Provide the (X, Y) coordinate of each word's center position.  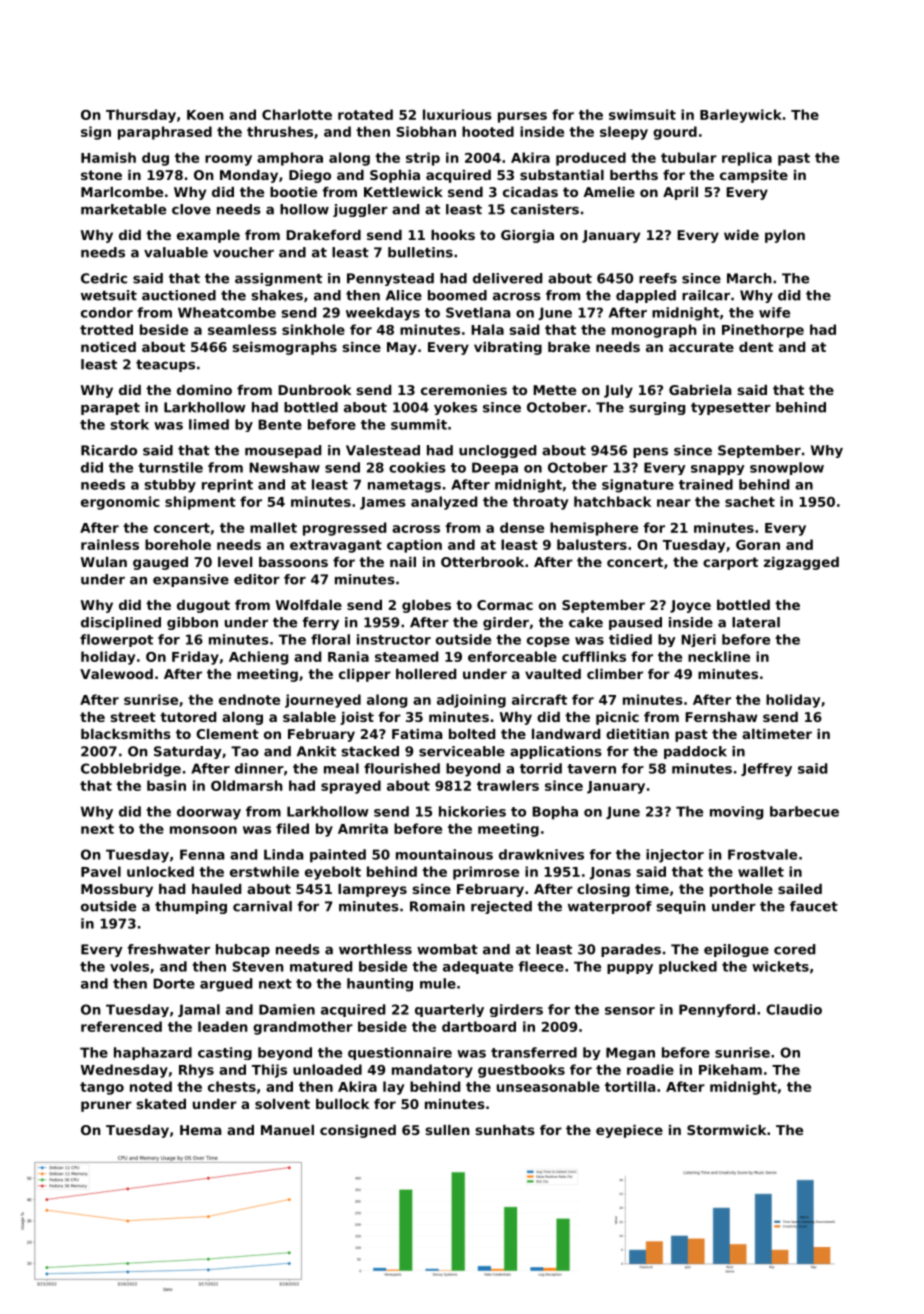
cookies (417, 467)
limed (209, 424)
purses (522, 117)
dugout (203, 606)
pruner (106, 1106)
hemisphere (594, 529)
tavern (591, 769)
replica (747, 159)
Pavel (101, 871)
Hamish (108, 157)
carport (730, 563)
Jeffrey (766, 770)
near (674, 503)
